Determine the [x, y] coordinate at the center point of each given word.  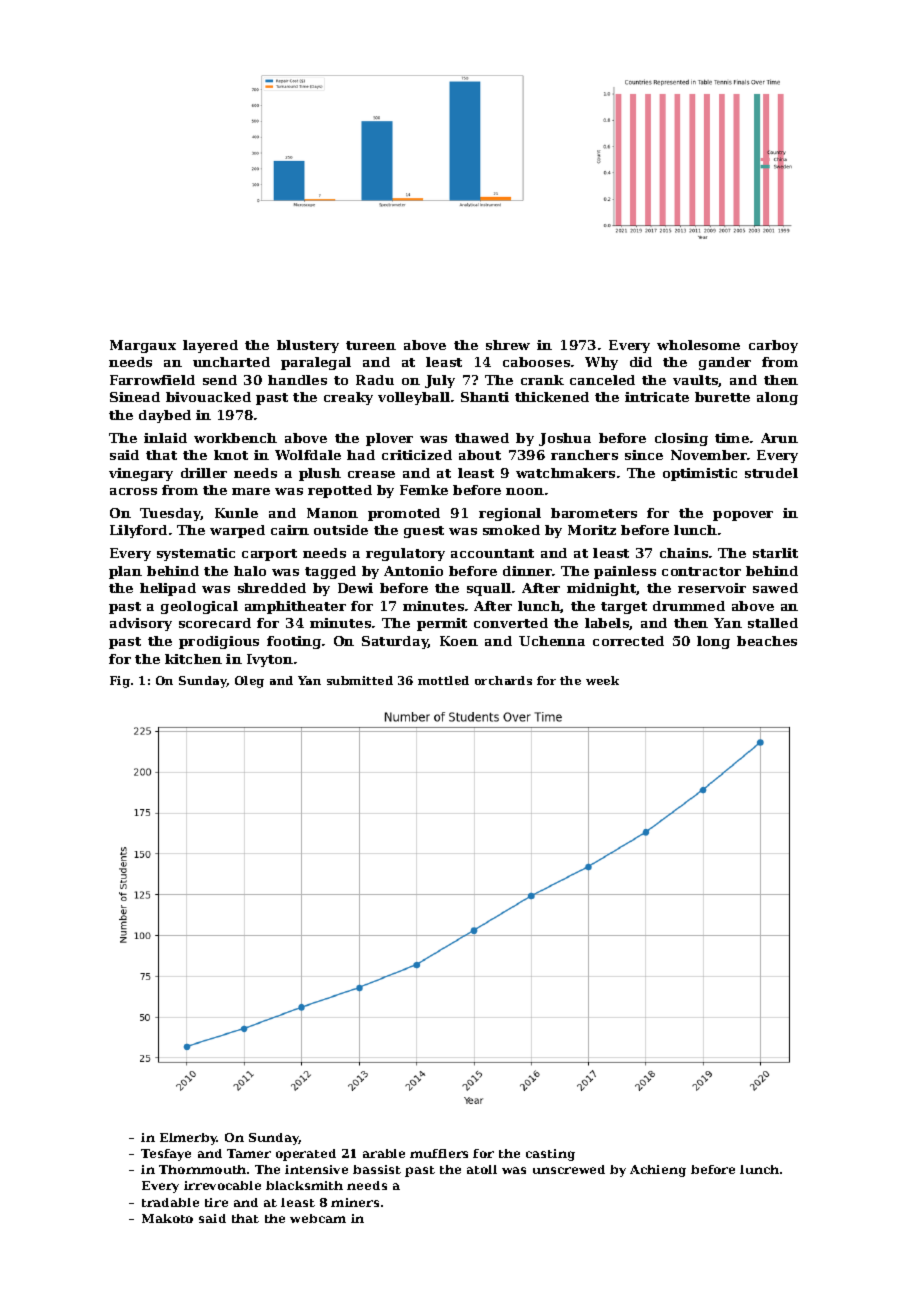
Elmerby [188, 1139]
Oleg [249, 682]
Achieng [658, 1171]
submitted [360, 680]
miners [355, 1202]
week [602, 680]
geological [199, 607]
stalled [773, 623]
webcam [318, 1218]
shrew [508, 345]
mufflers [439, 1153]
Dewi [355, 588]
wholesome [698, 345]
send [220, 380]
